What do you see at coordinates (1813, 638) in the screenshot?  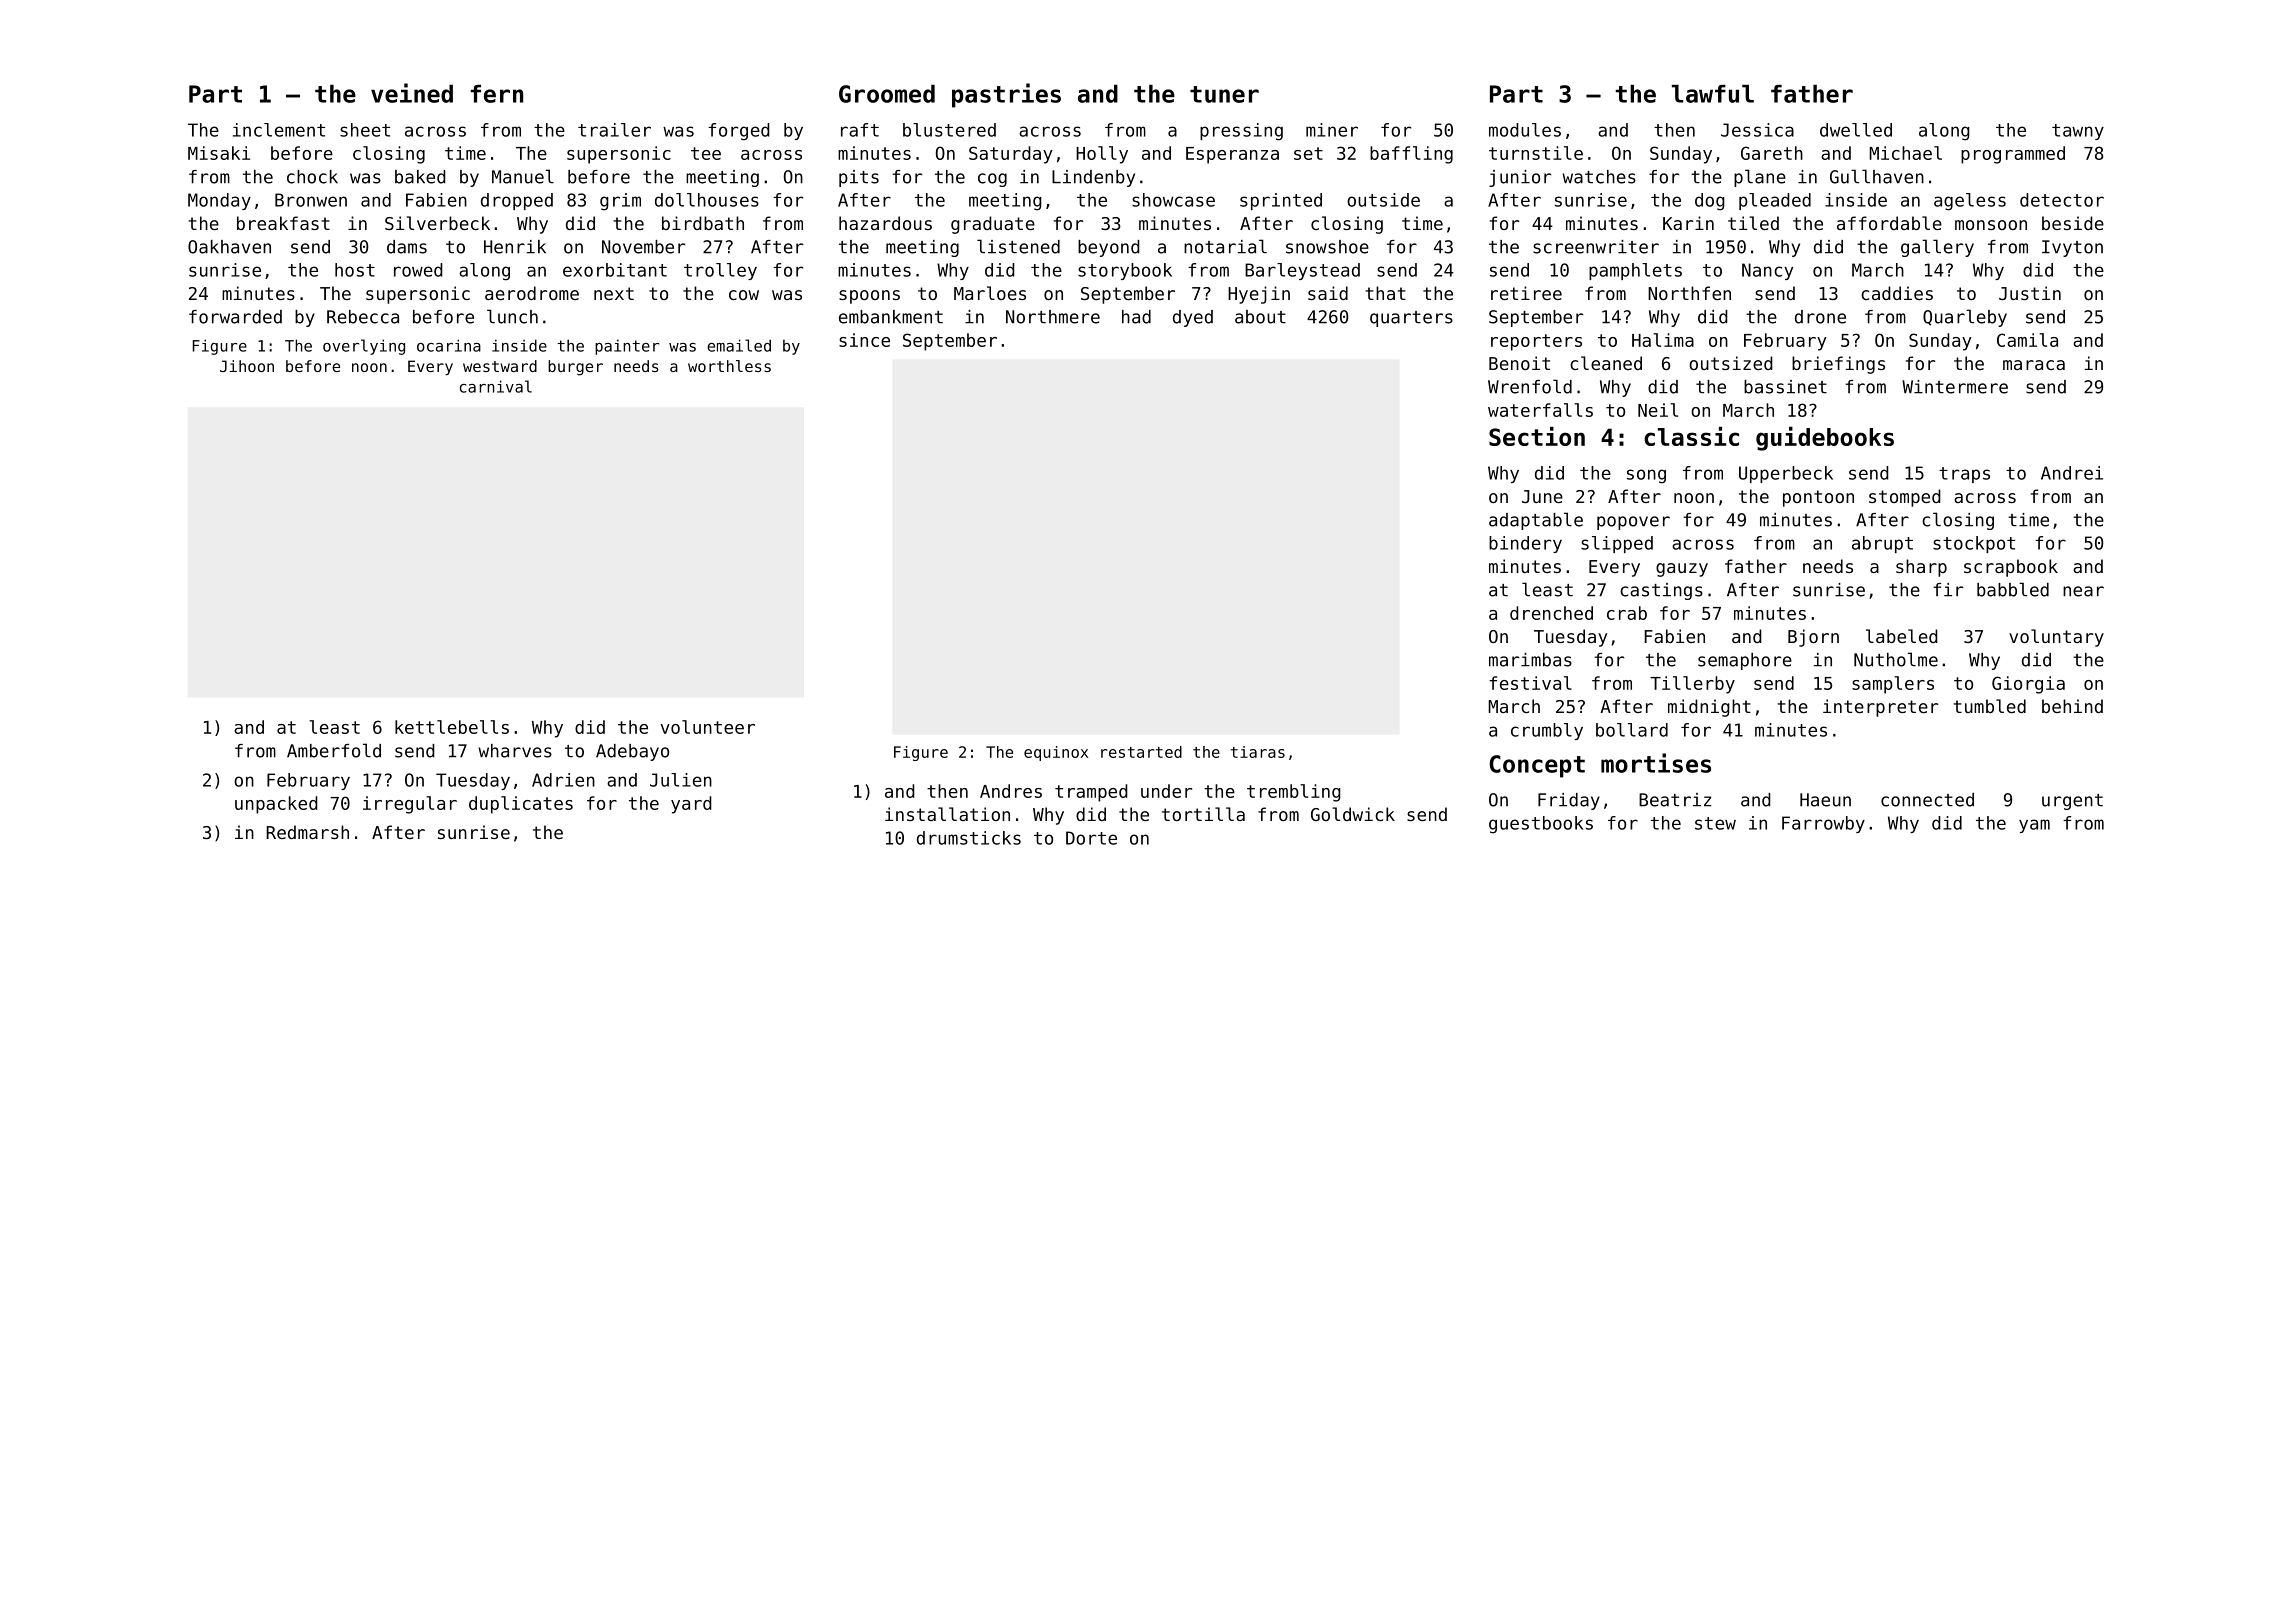 I see `Bjorn` at bounding box center [1813, 638].
